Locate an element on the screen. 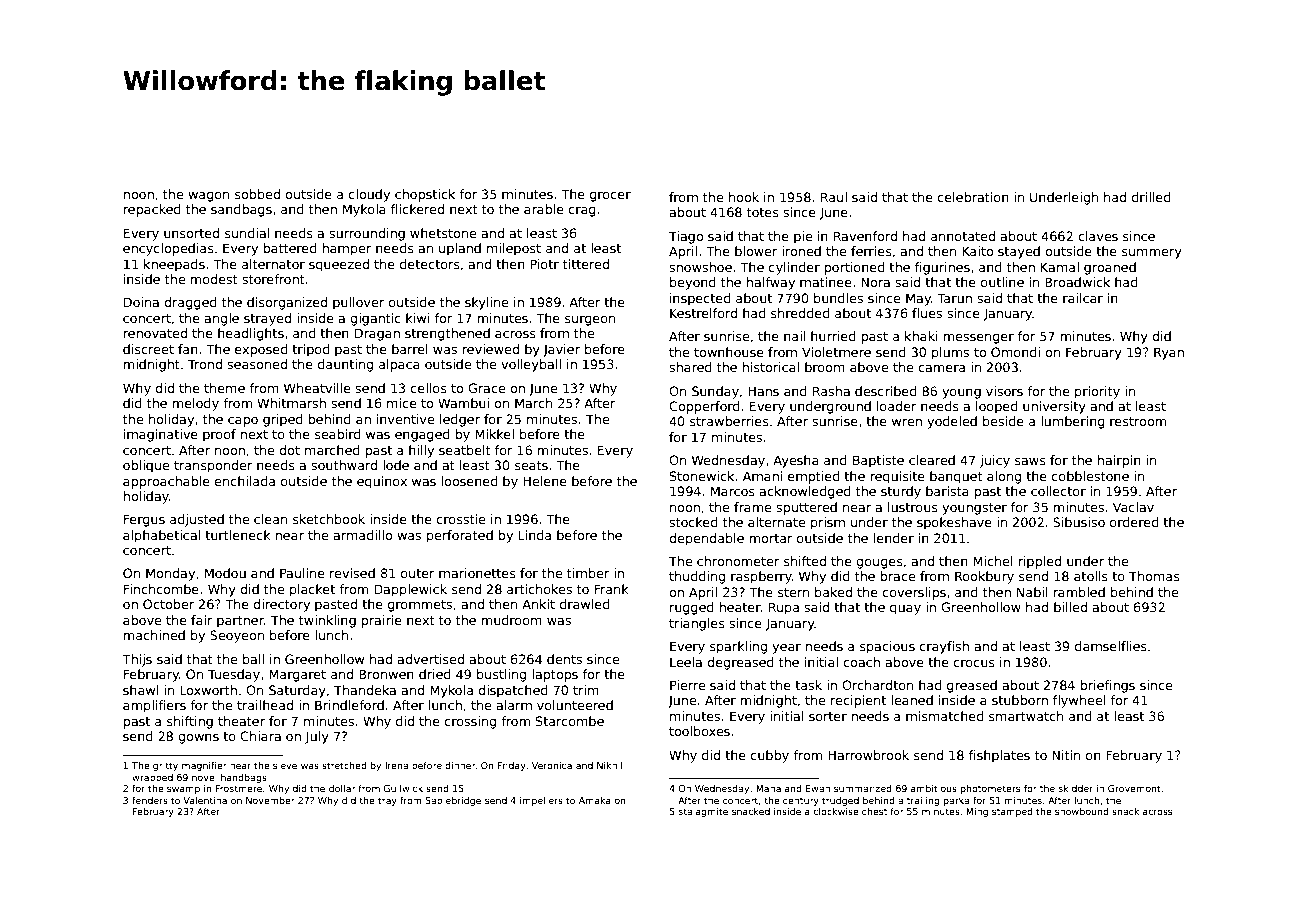 This screenshot has height=924, width=1308. matinee is located at coordinates (826, 282).
